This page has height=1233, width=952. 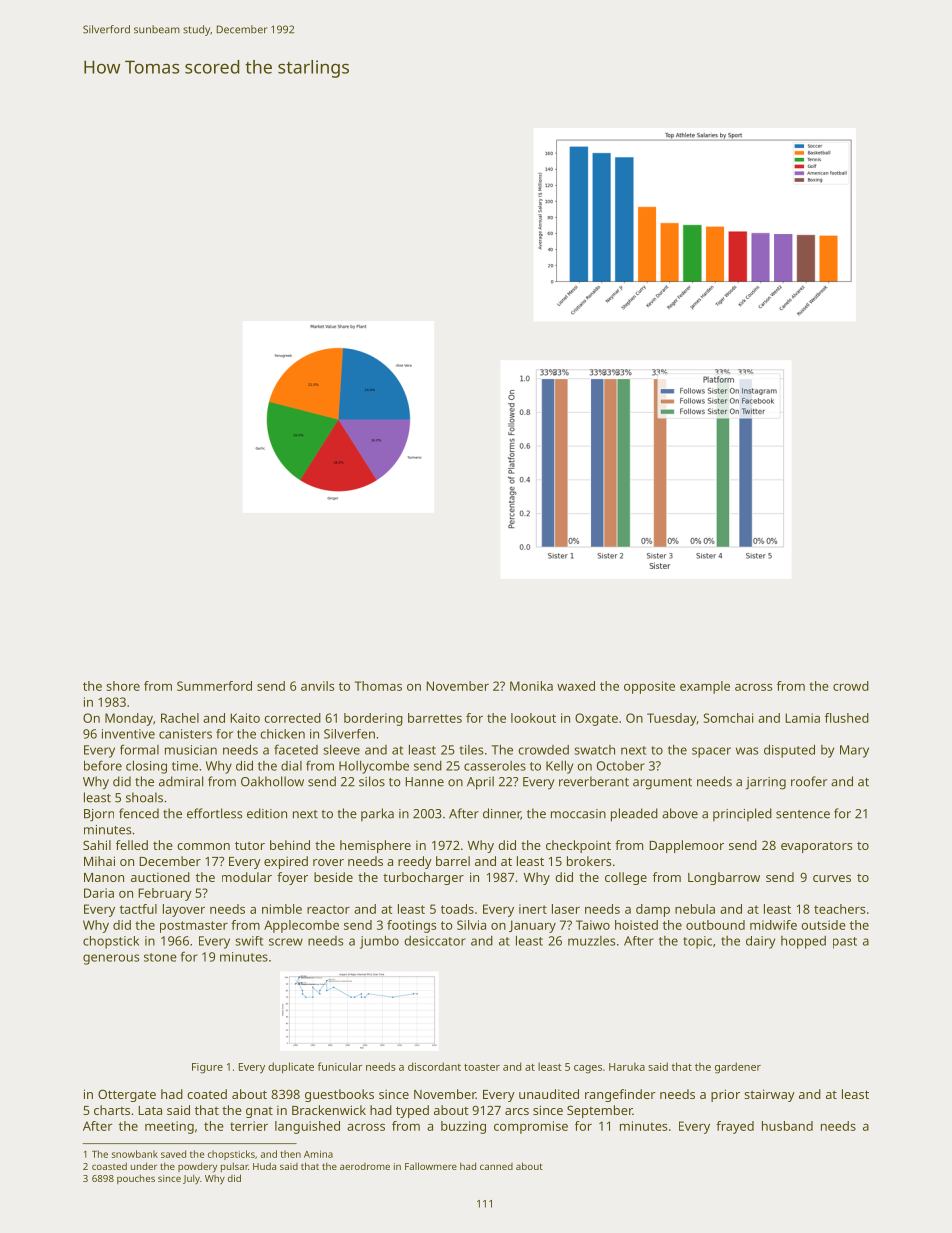 I want to click on past, so click(x=845, y=943).
